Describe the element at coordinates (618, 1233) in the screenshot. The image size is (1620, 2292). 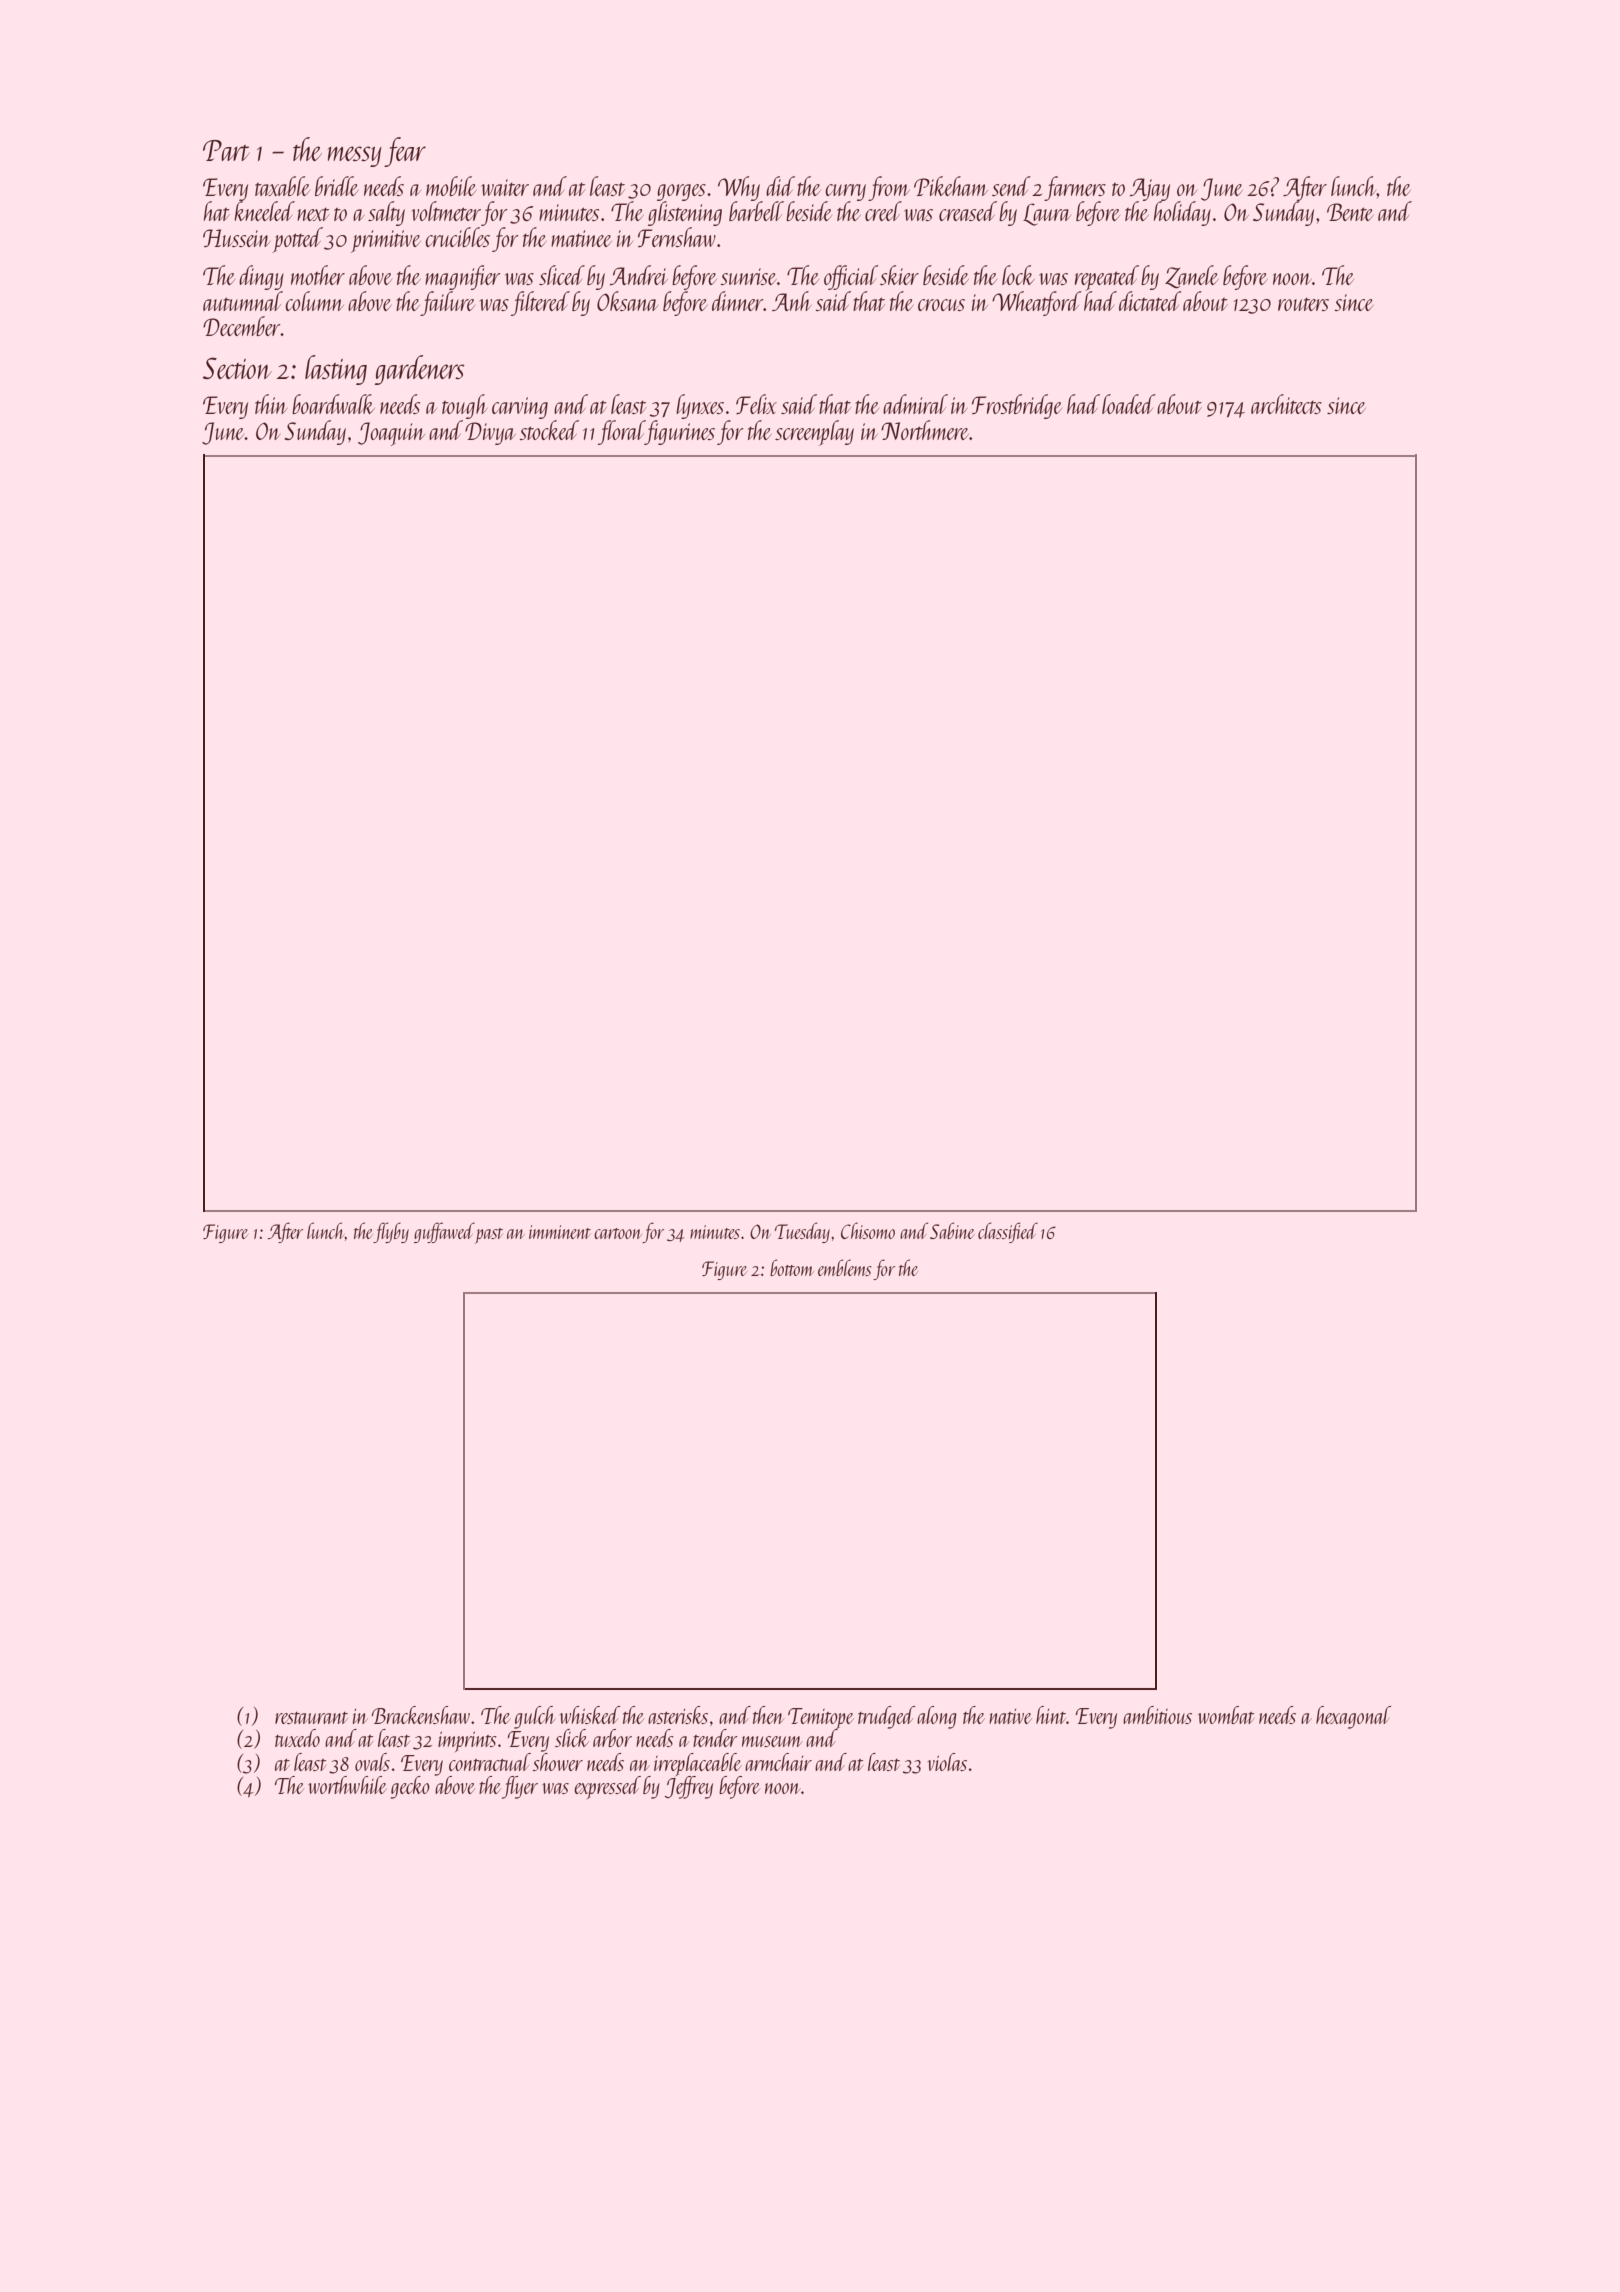
I see `cartoon` at that location.
